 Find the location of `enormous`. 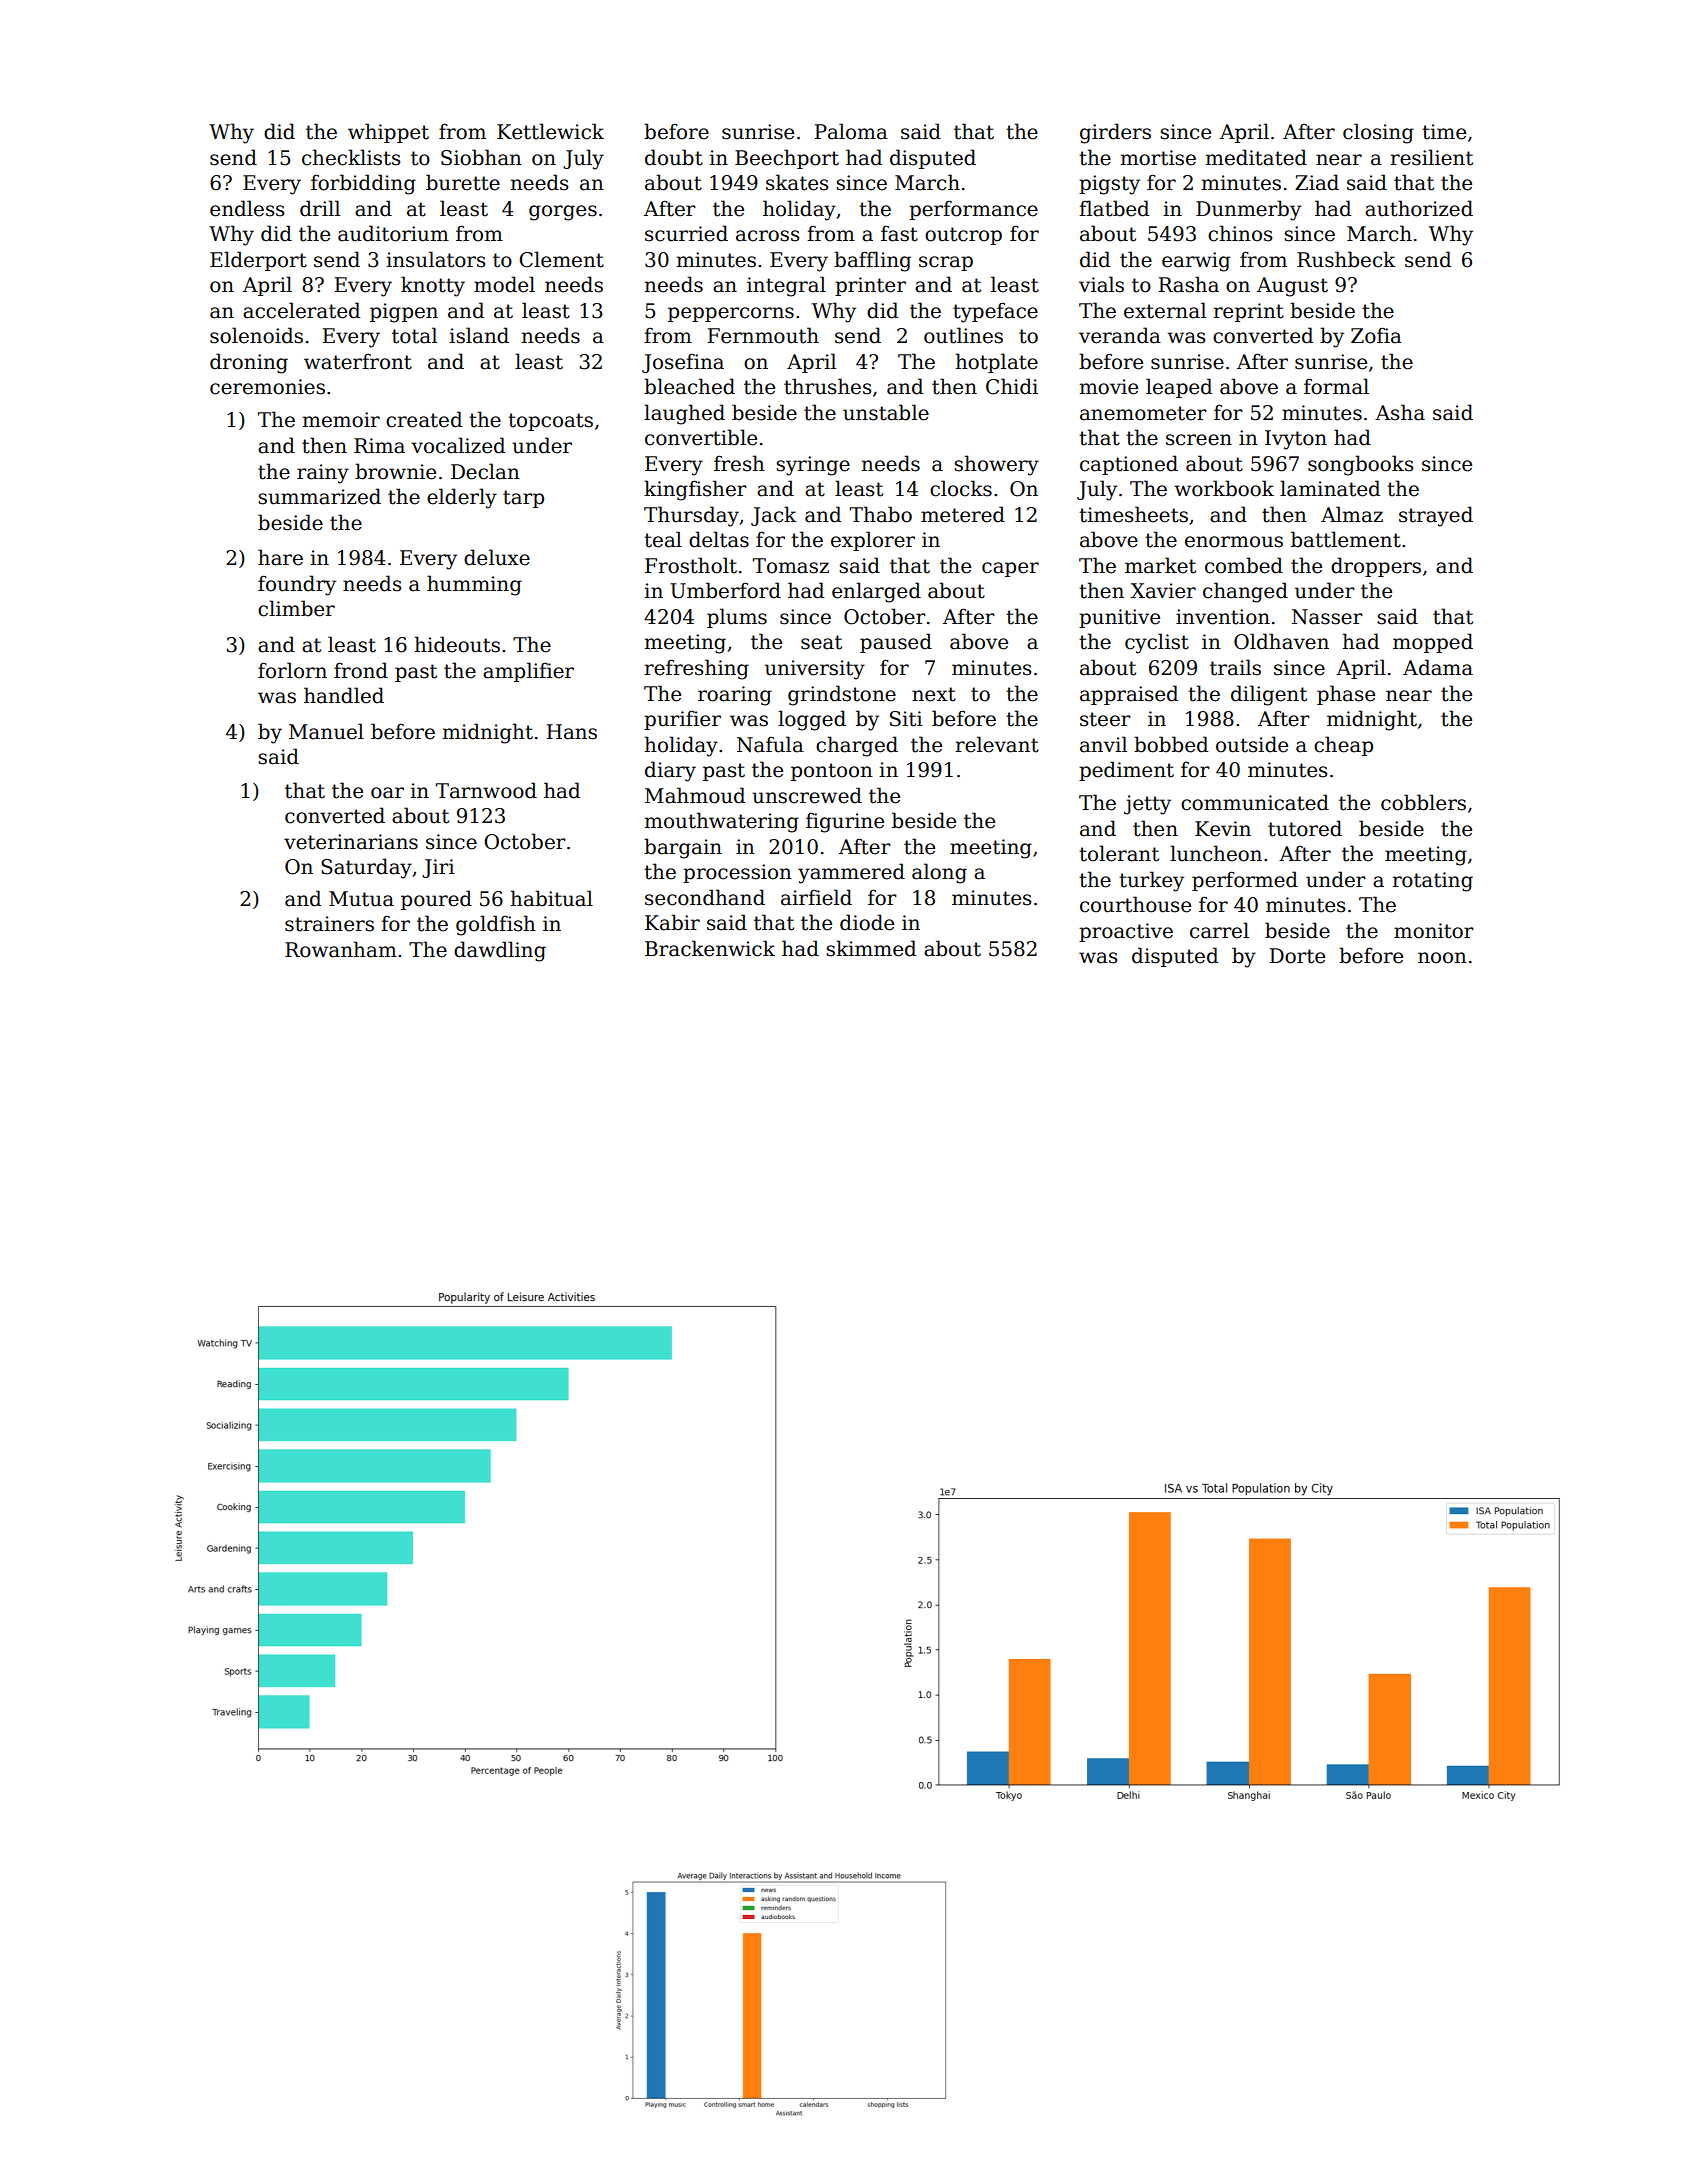

enormous is located at coordinates (1234, 542).
